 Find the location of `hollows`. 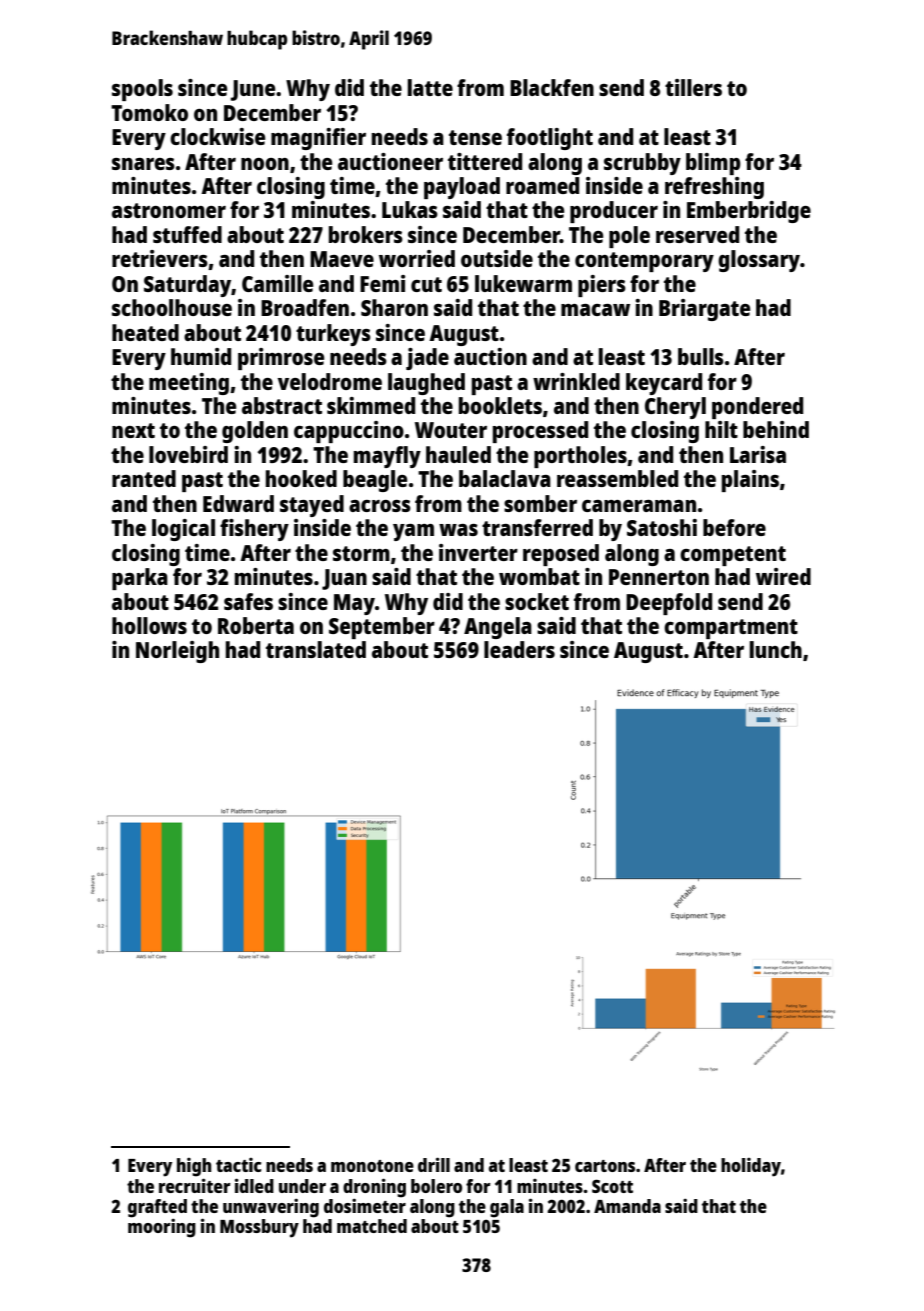

hollows is located at coordinates (149, 625).
